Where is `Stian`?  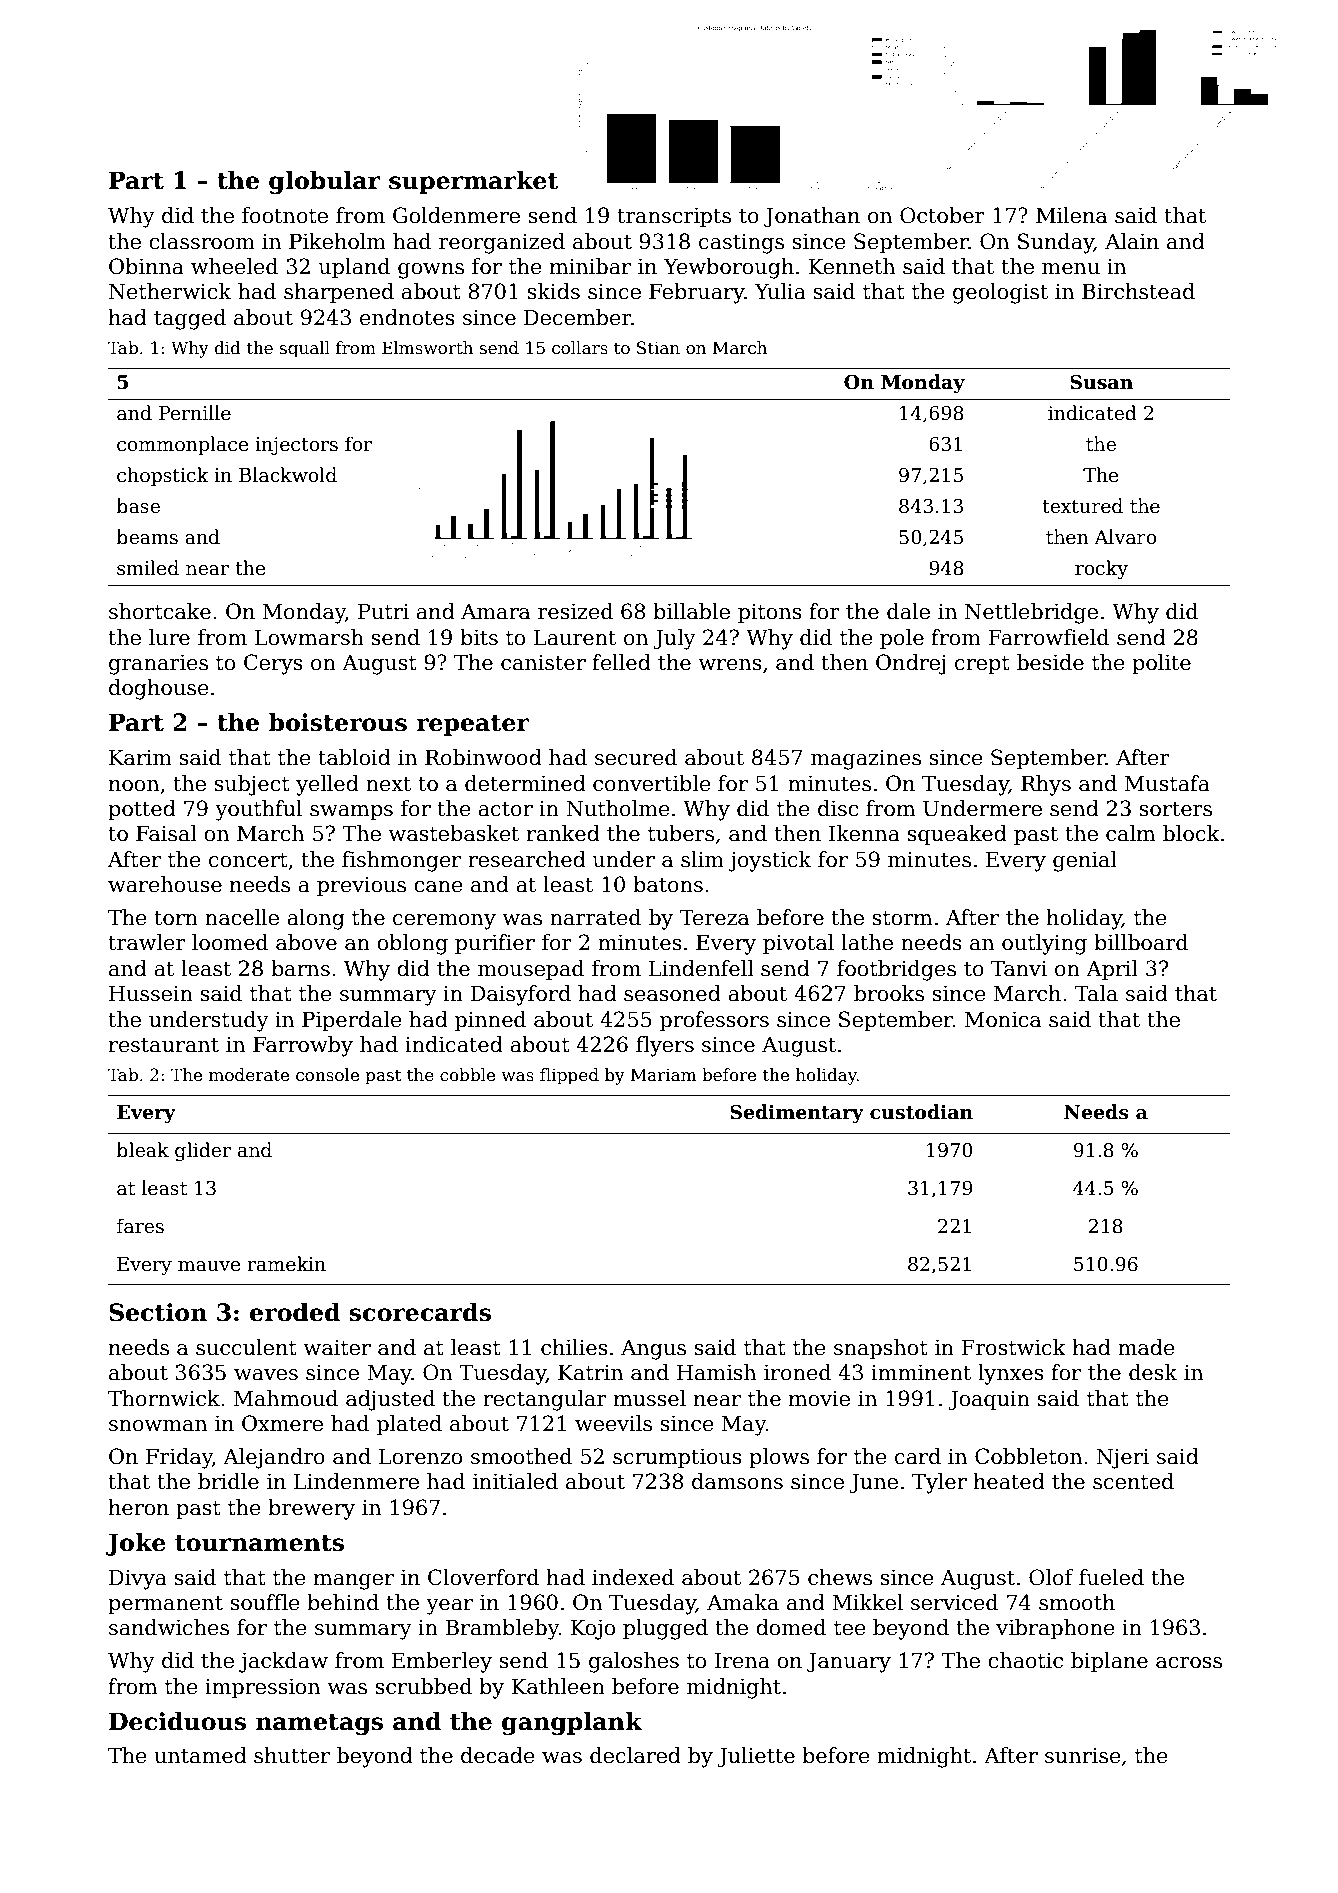
Stian is located at coordinates (658, 348).
